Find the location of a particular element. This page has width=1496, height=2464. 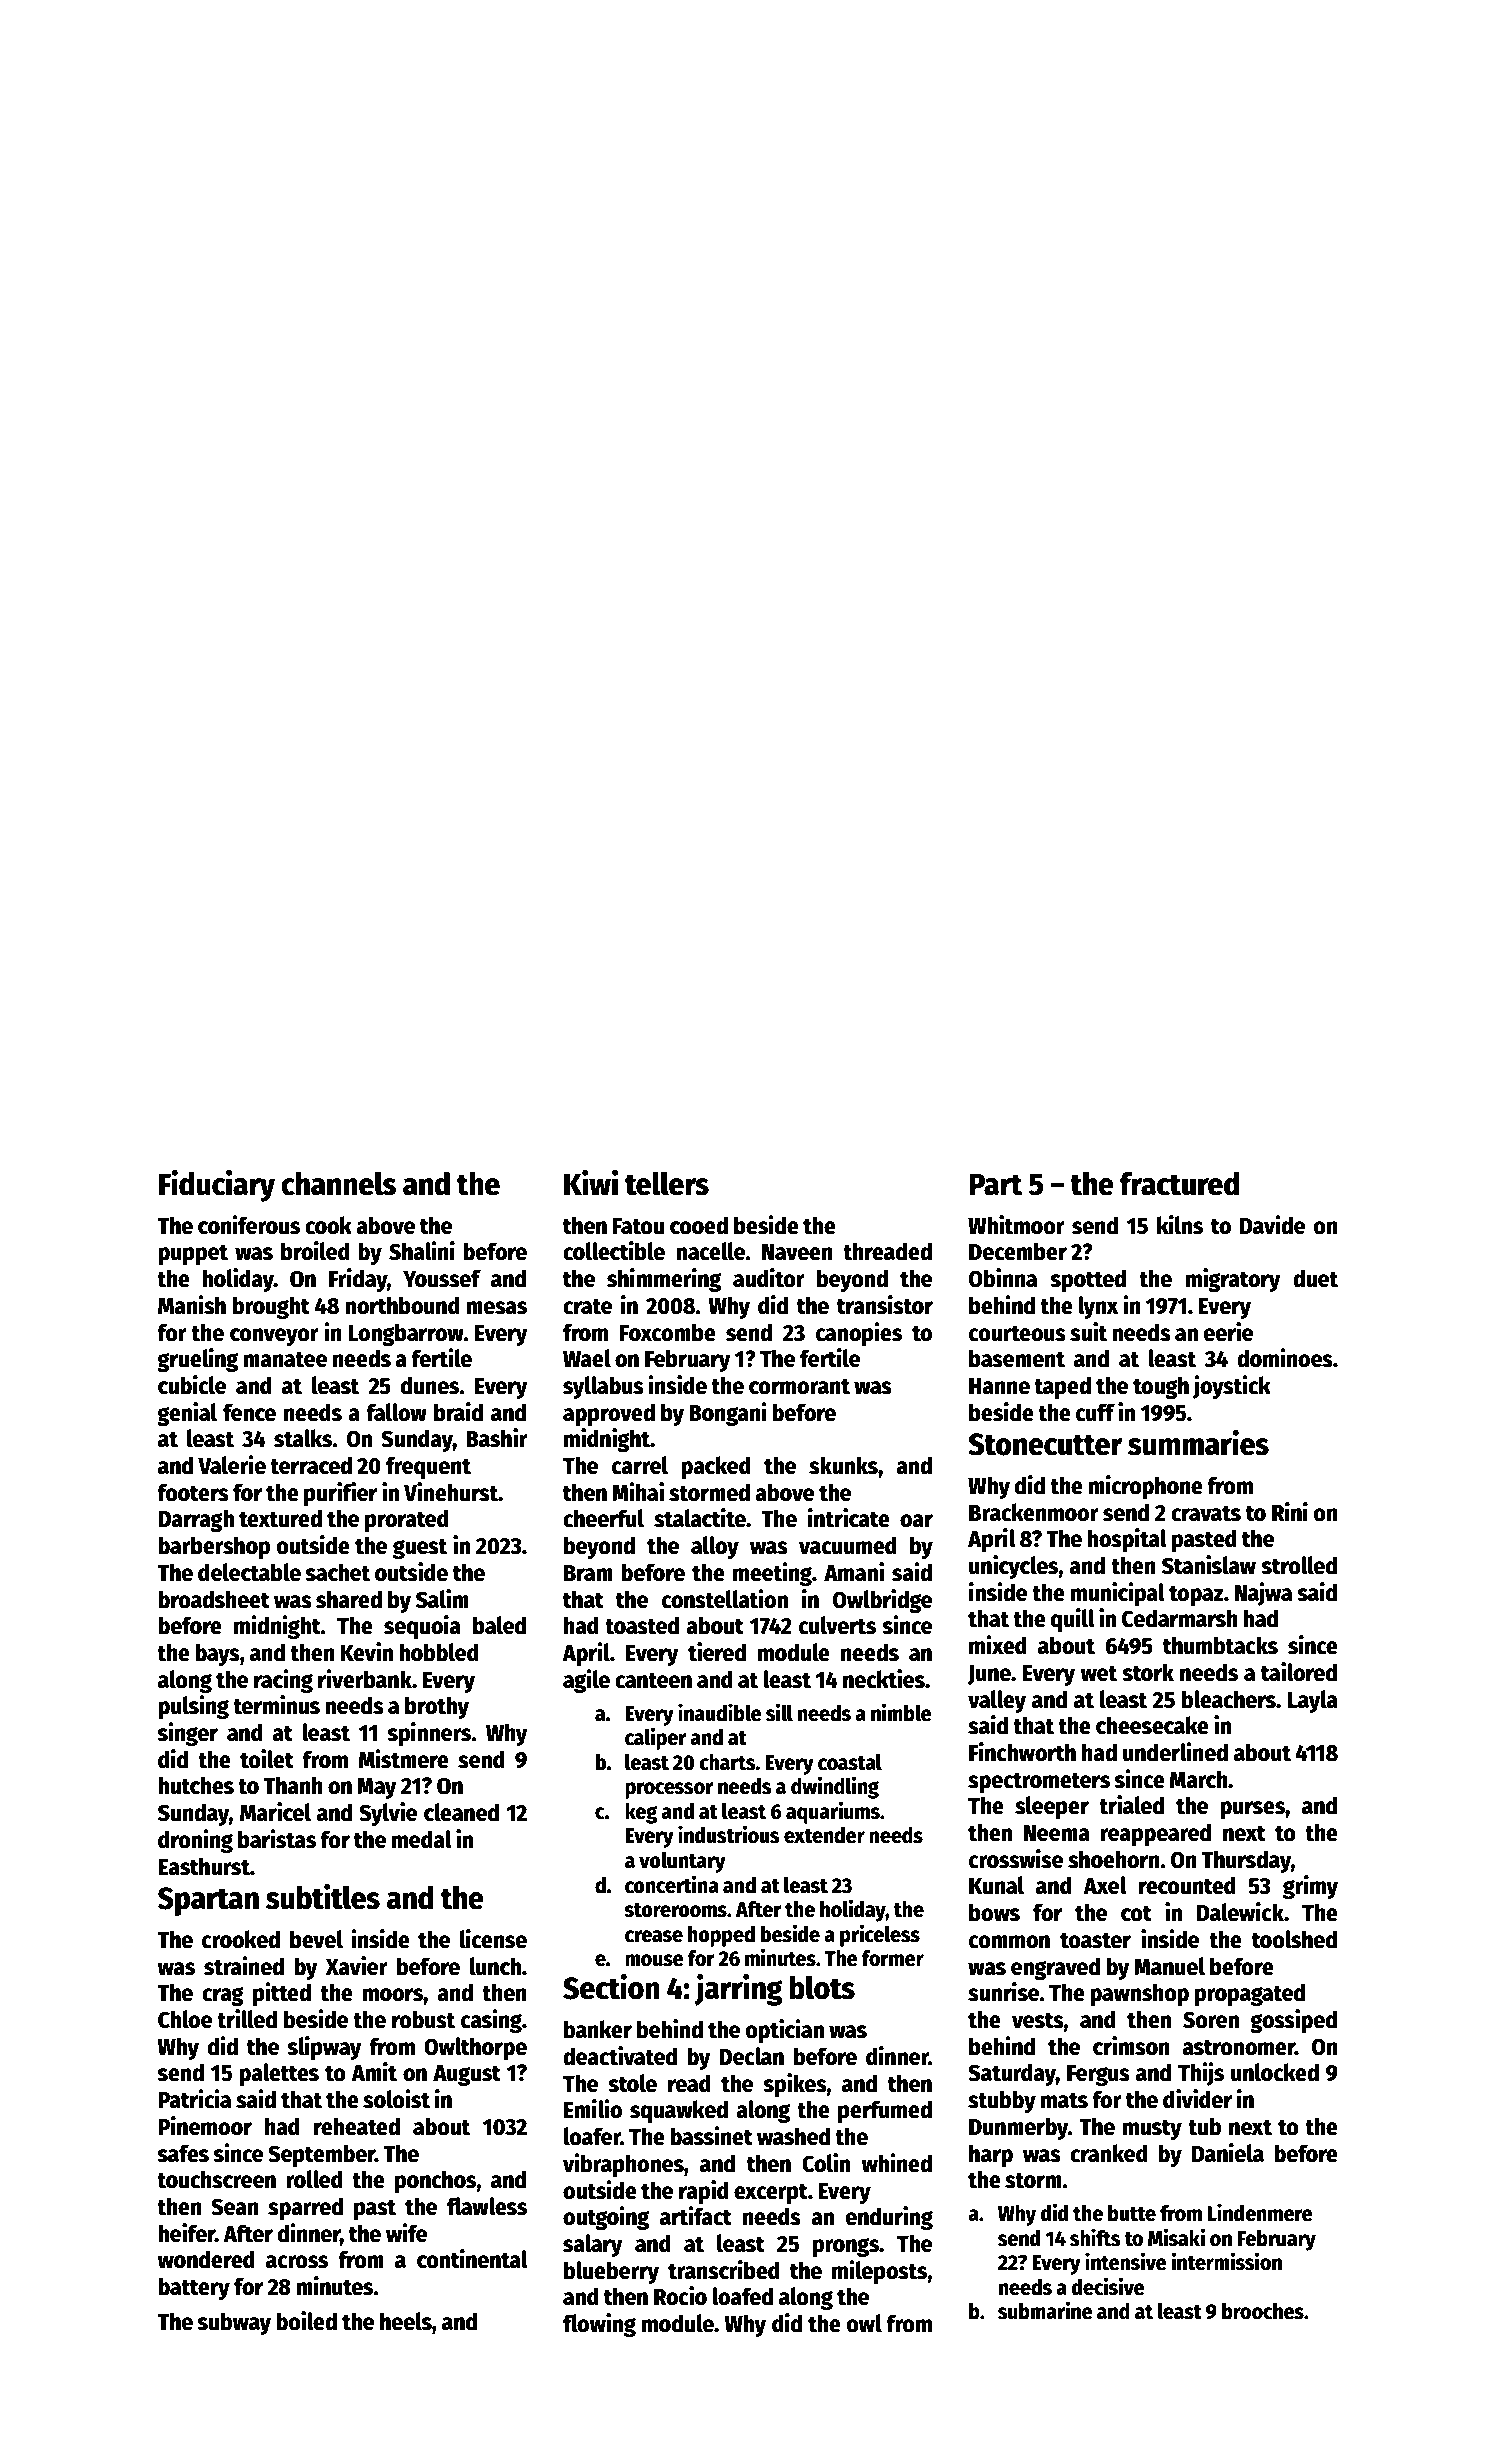

textured is located at coordinates (280, 1518).
